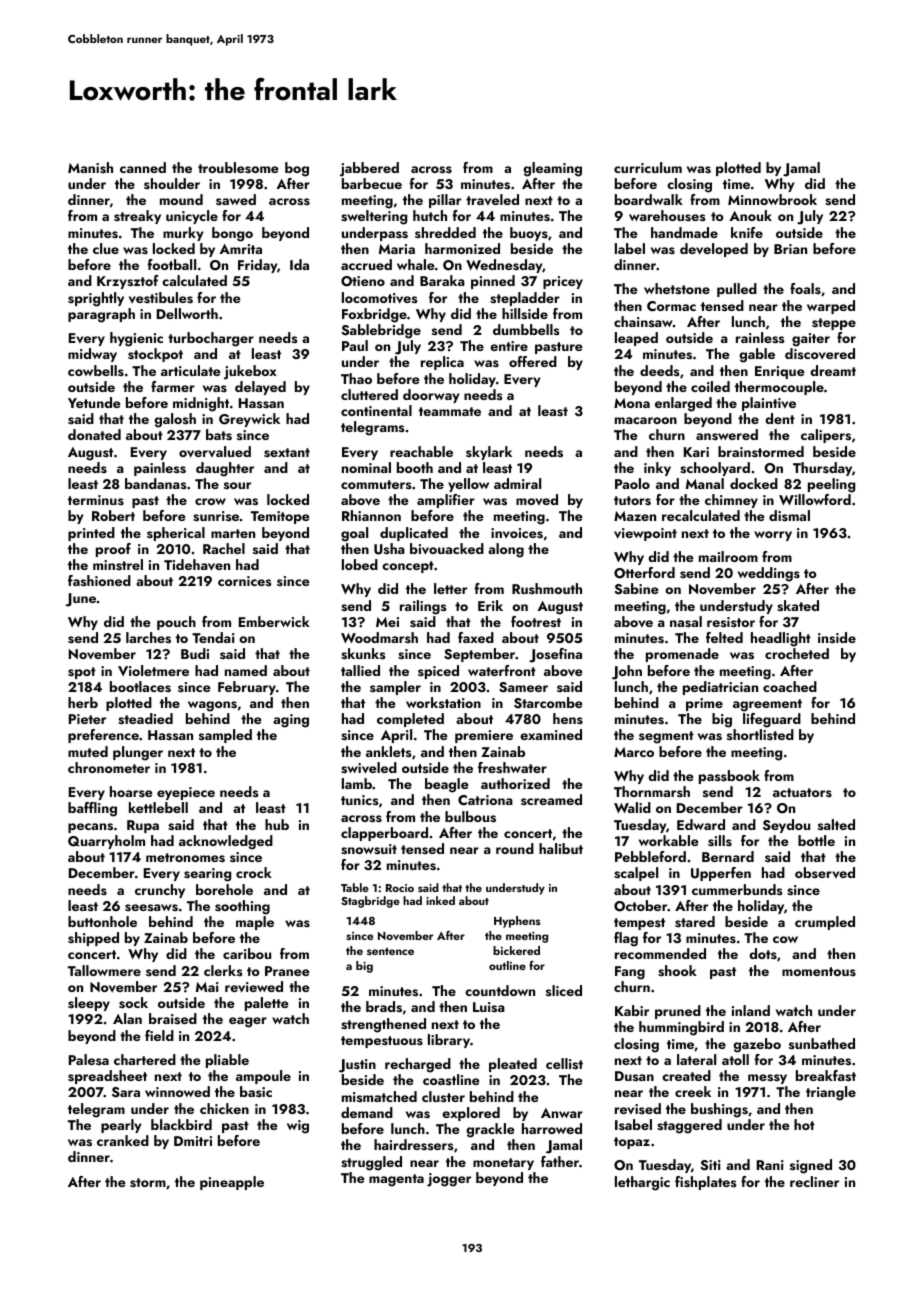  Describe the element at coordinates (442, 363) in the document. I see `replica` at that location.
